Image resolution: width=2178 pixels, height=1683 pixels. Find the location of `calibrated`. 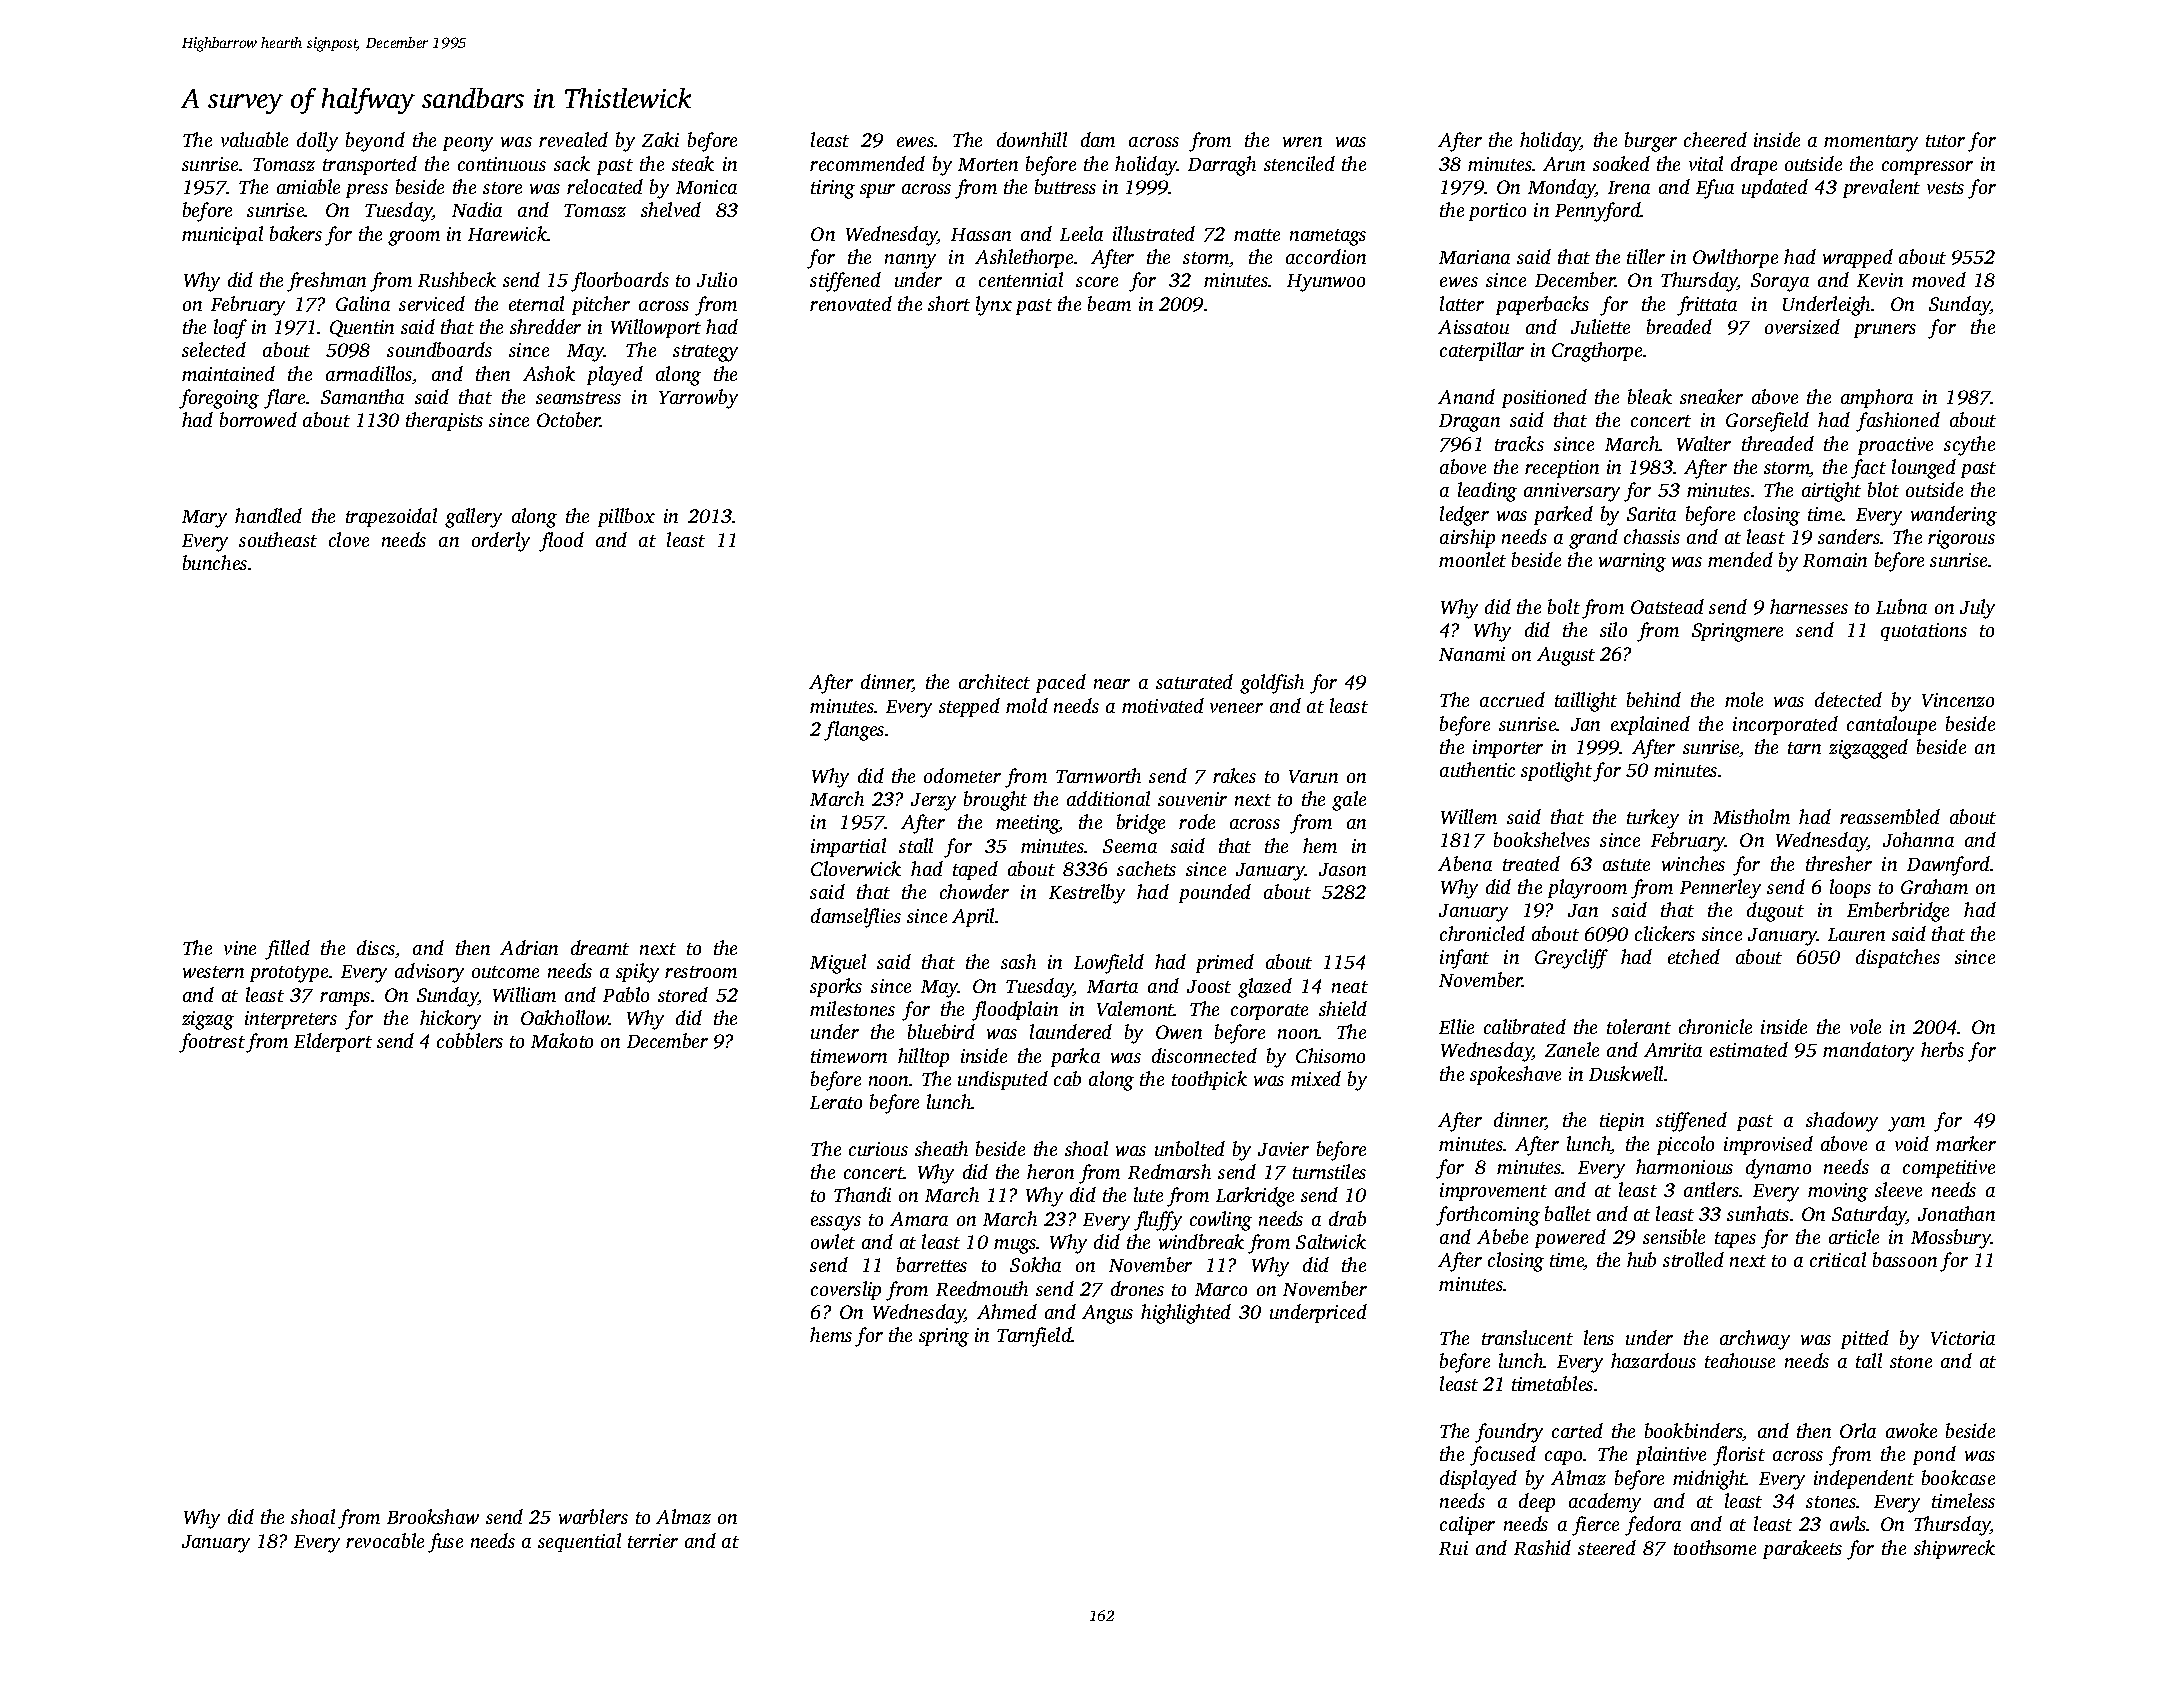

calibrated is located at coordinates (1525, 1026).
